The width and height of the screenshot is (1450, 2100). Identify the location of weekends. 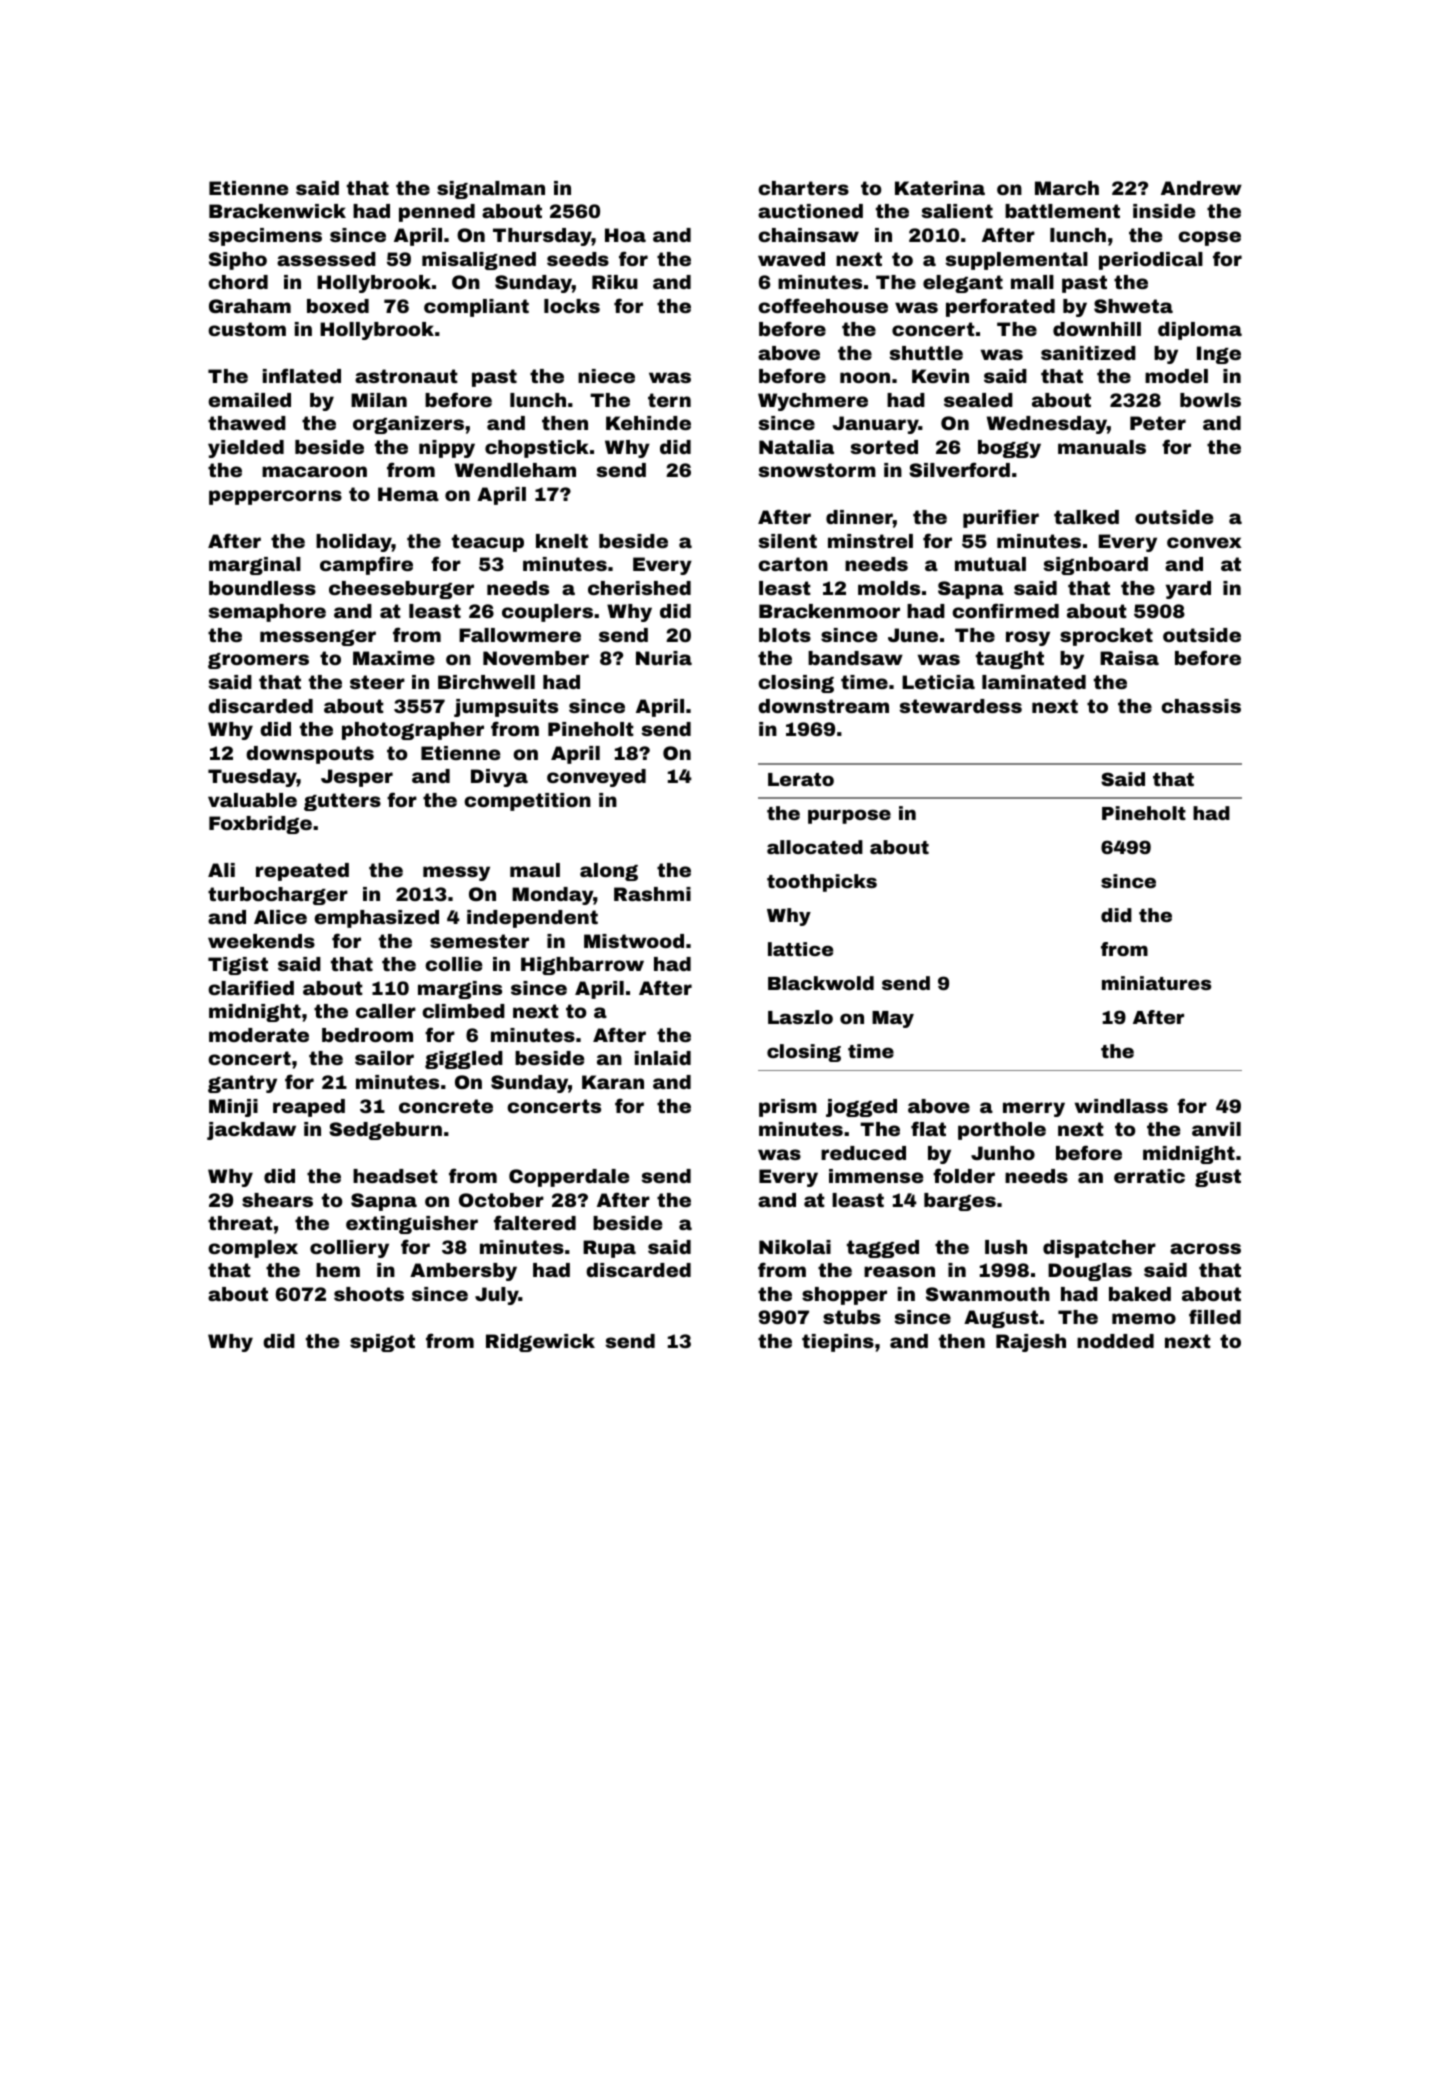
(261, 941).
